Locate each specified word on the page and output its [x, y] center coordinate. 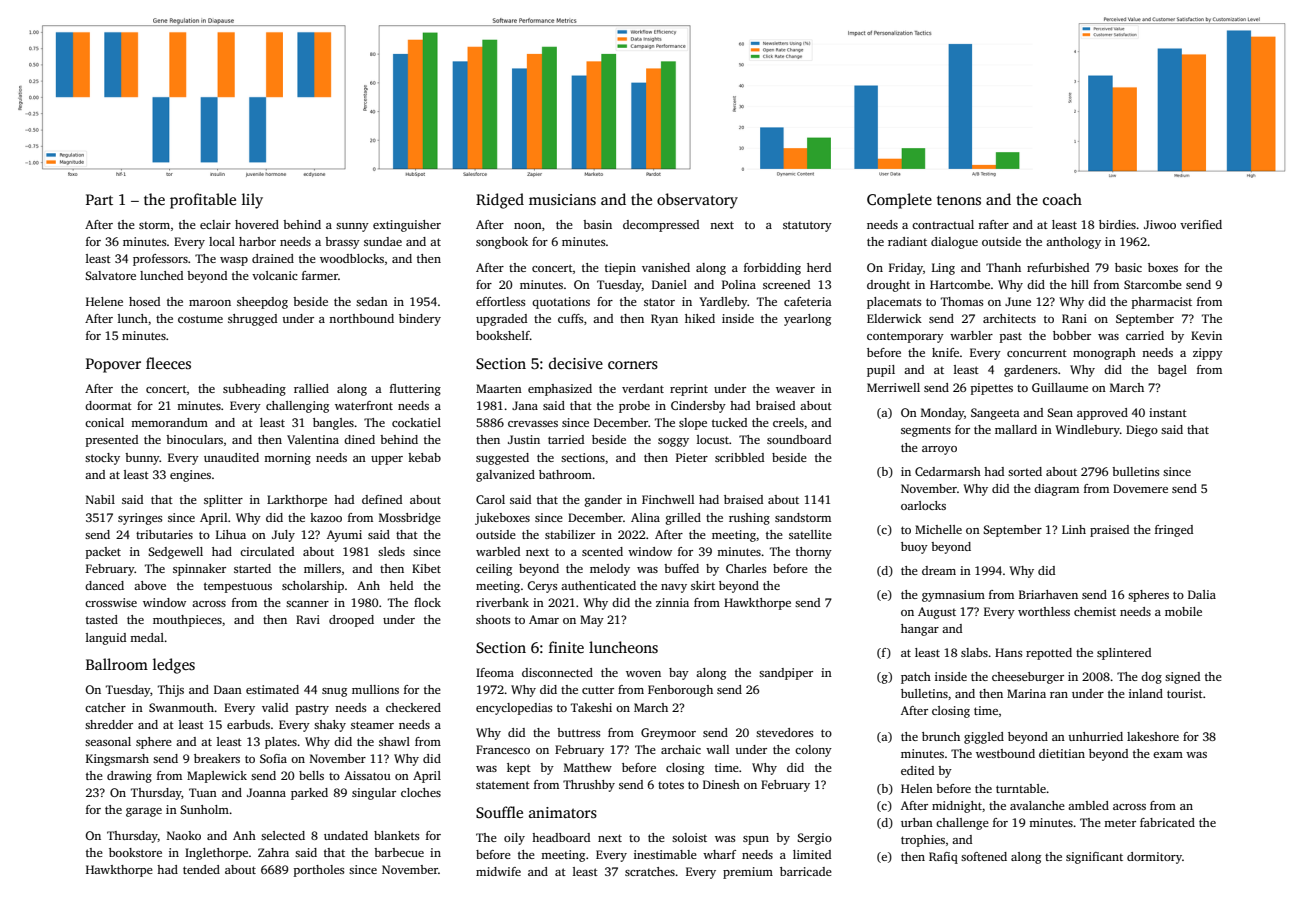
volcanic [275, 275]
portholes [319, 871]
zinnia [672, 602]
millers [322, 568]
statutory [807, 226]
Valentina [313, 439]
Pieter [692, 457]
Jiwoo [1160, 224]
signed [1182, 678]
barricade [806, 871]
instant [1168, 412]
